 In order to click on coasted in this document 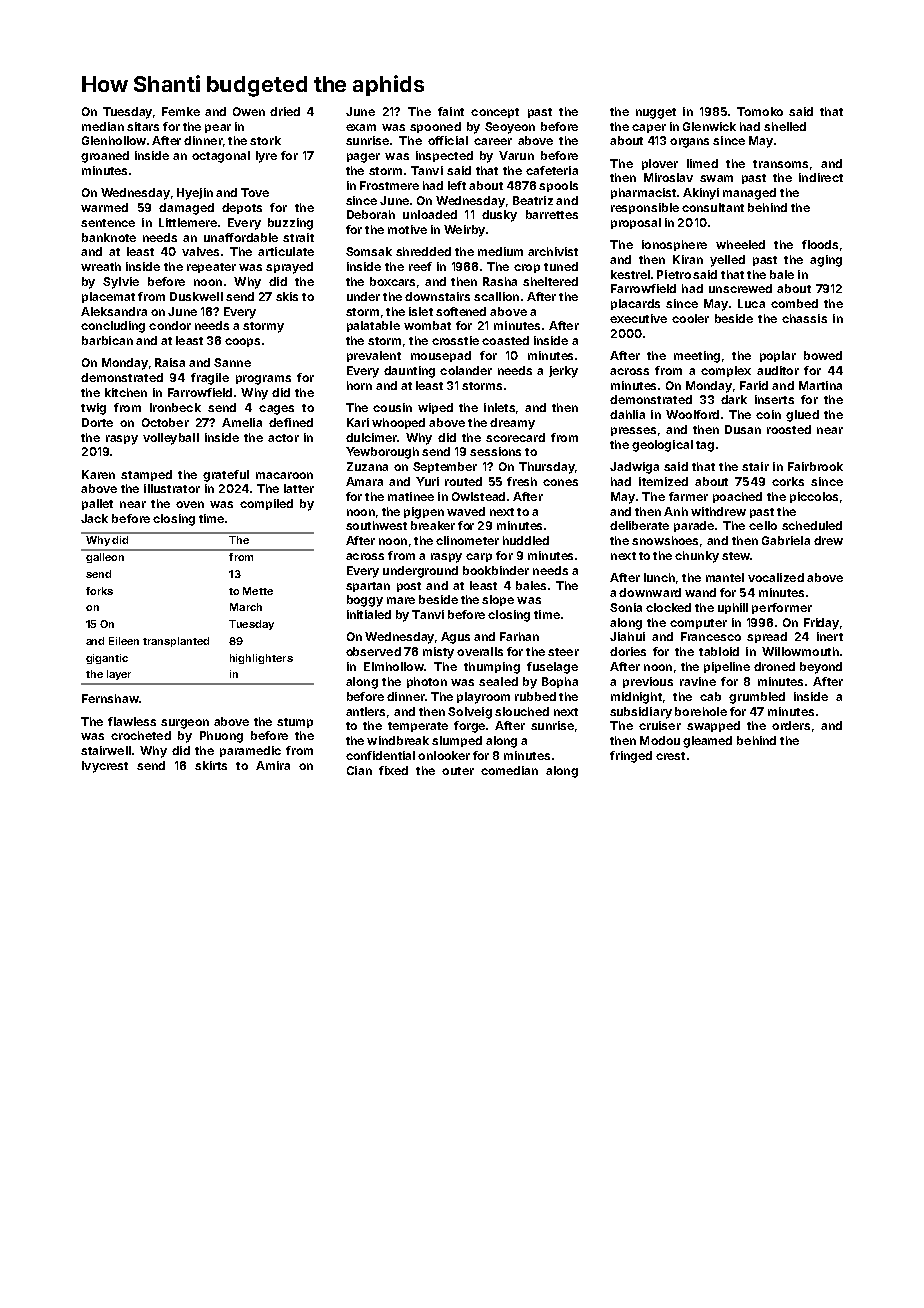, I will do `click(505, 340)`.
